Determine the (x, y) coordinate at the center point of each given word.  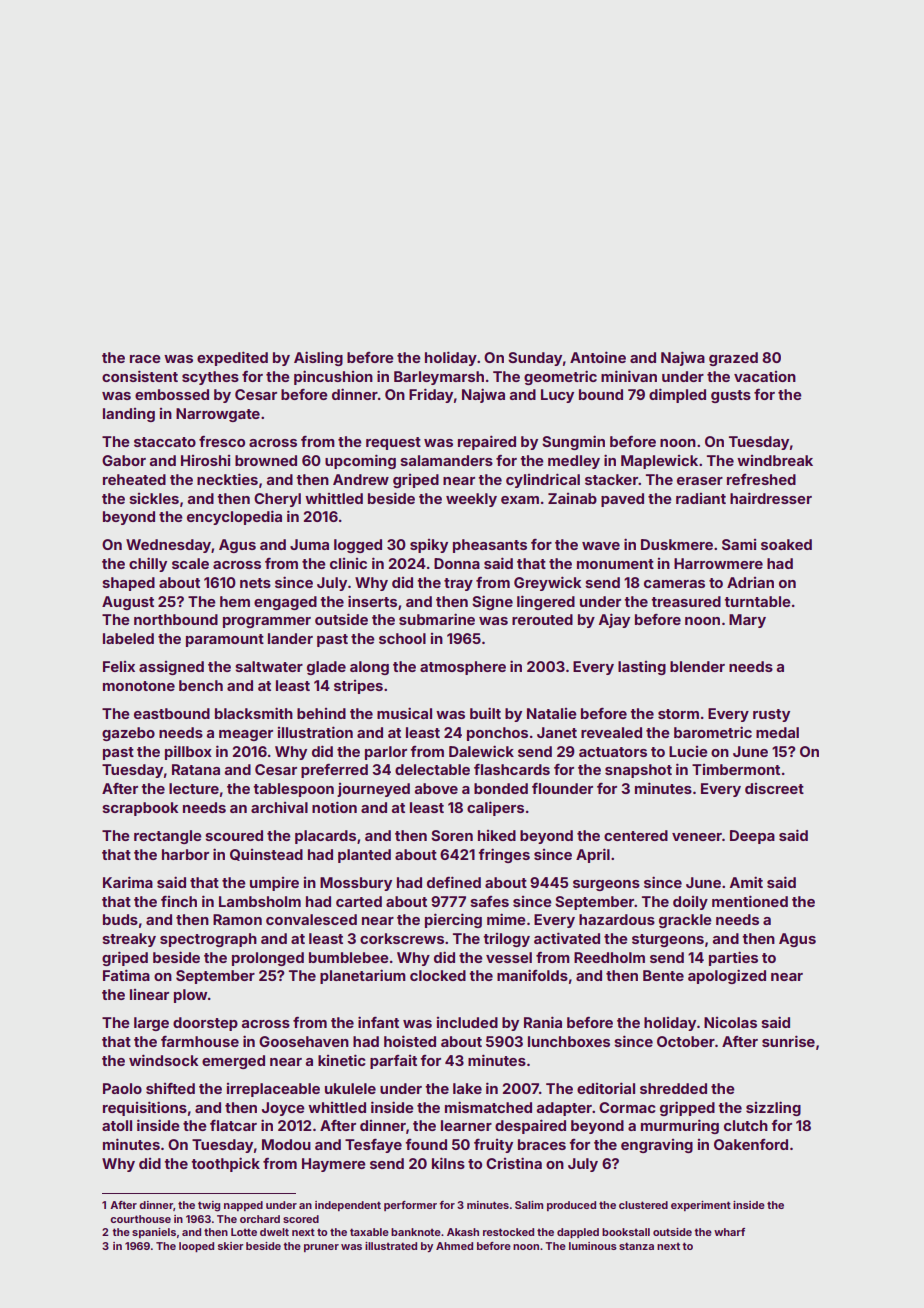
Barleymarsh (439, 378)
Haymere (334, 1165)
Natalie (552, 713)
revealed (611, 732)
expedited (232, 358)
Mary (747, 621)
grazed (733, 359)
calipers (495, 808)
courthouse (140, 1219)
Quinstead (266, 855)
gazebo (128, 734)
